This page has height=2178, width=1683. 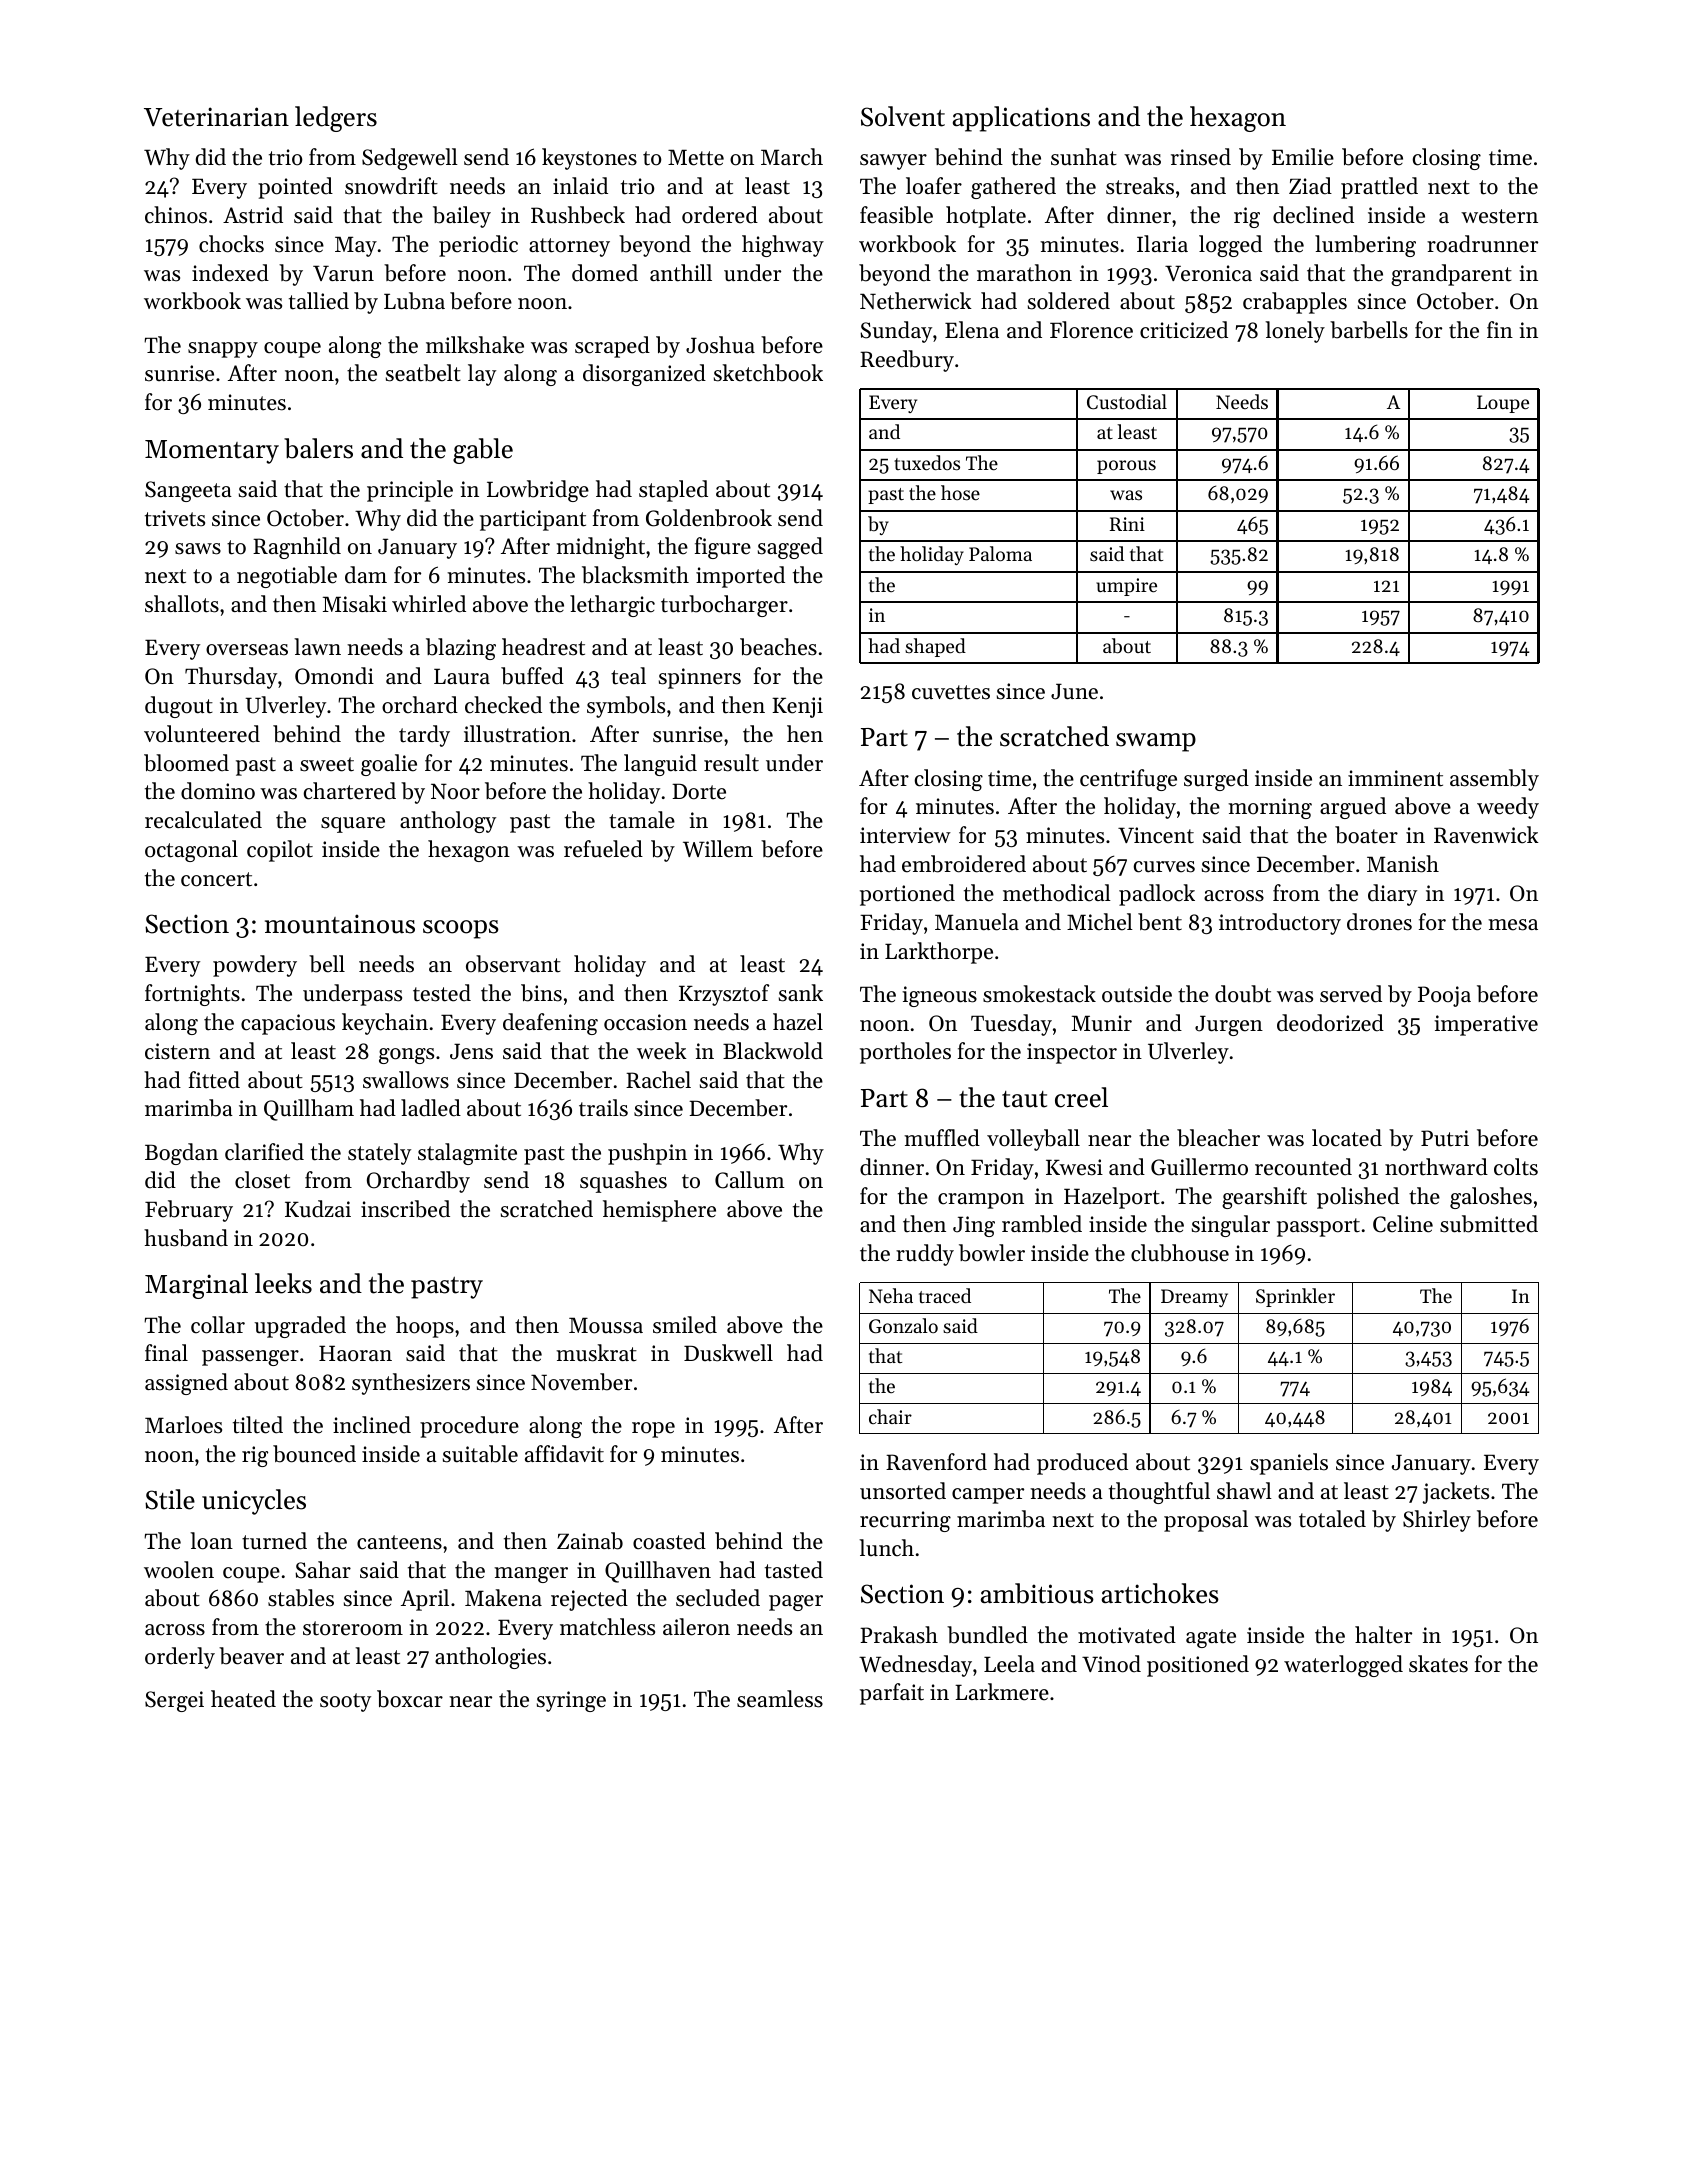 What do you see at coordinates (448, 822) in the page?
I see `anthology` at bounding box center [448, 822].
